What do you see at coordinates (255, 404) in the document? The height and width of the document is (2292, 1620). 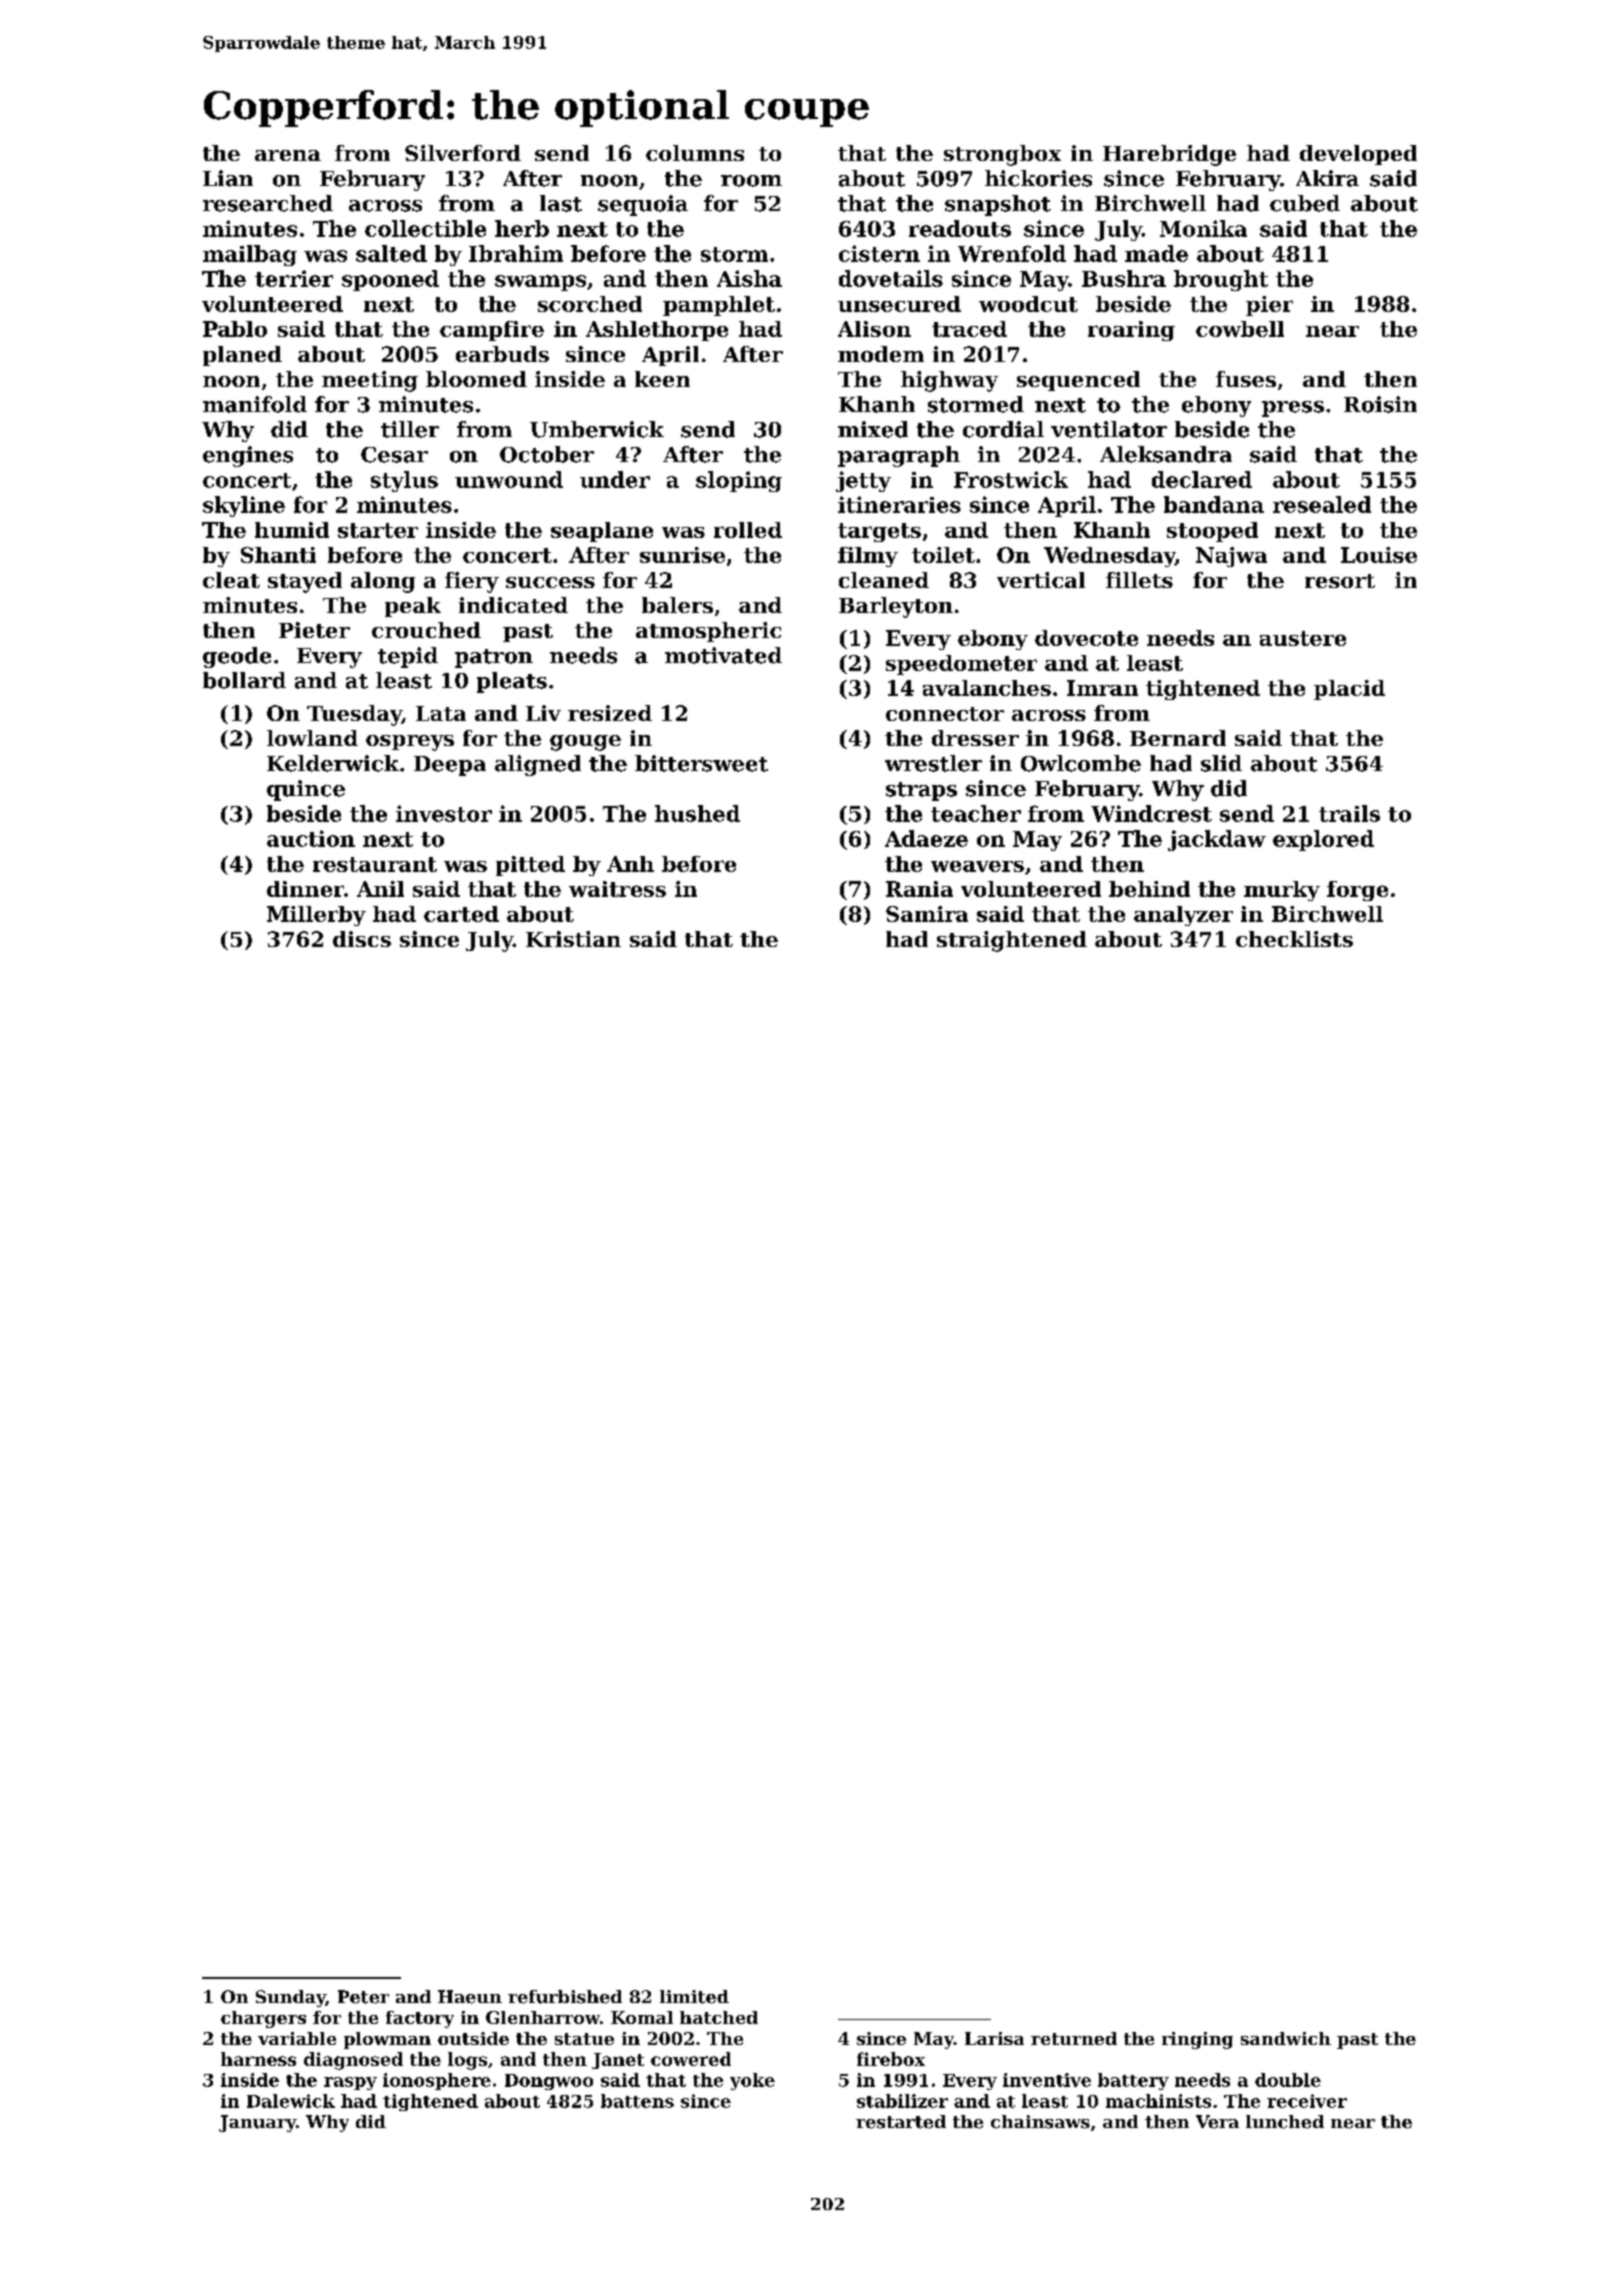 I see `manifold` at bounding box center [255, 404].
